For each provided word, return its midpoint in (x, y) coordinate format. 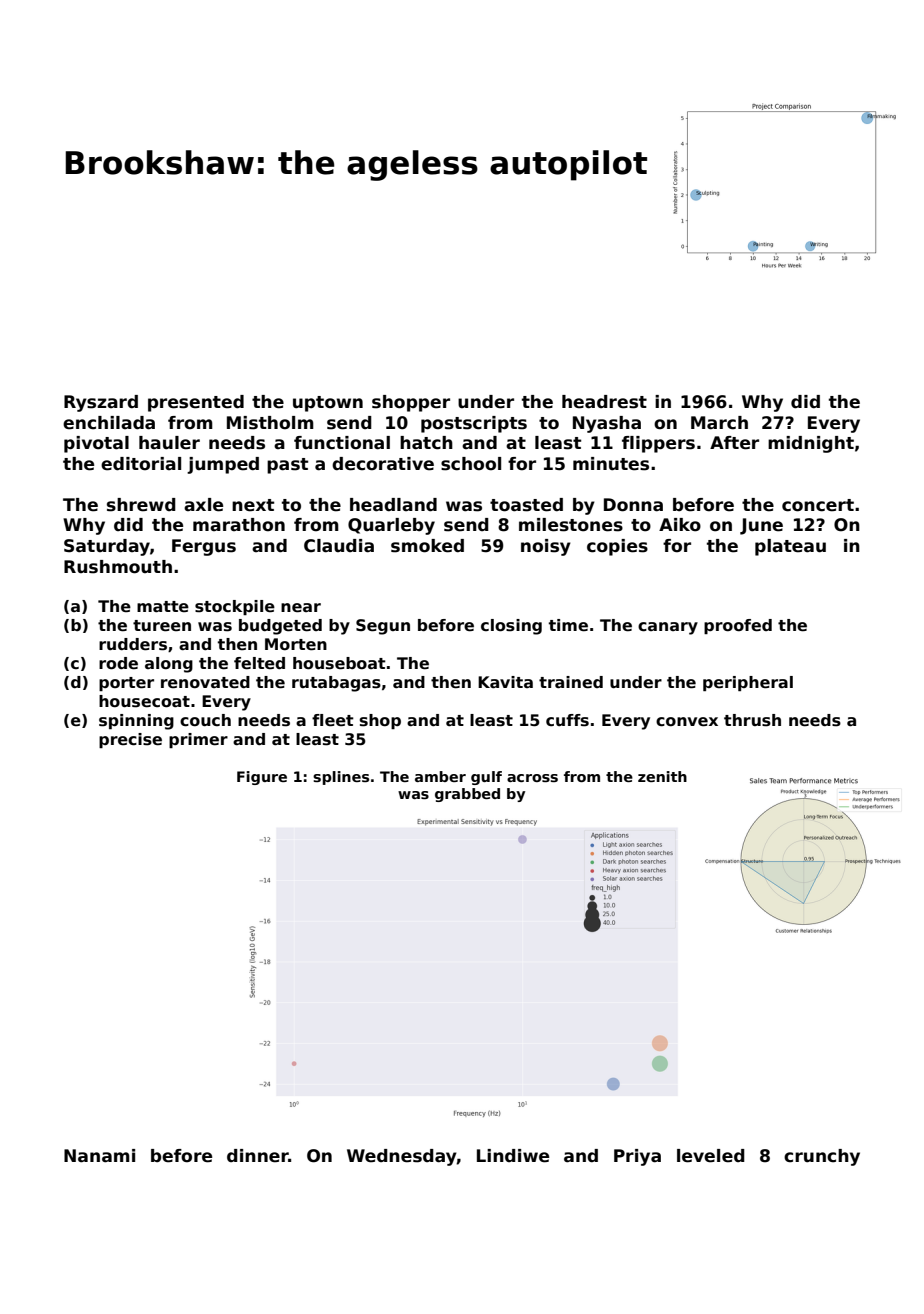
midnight (811, 444)
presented (196, 403)
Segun (383, 627)
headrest (604, 402)
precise (130, 740)
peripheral (748, 683)
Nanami (99, 1156)
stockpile (235, 607)
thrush (752, 720)
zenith (662, 776)
